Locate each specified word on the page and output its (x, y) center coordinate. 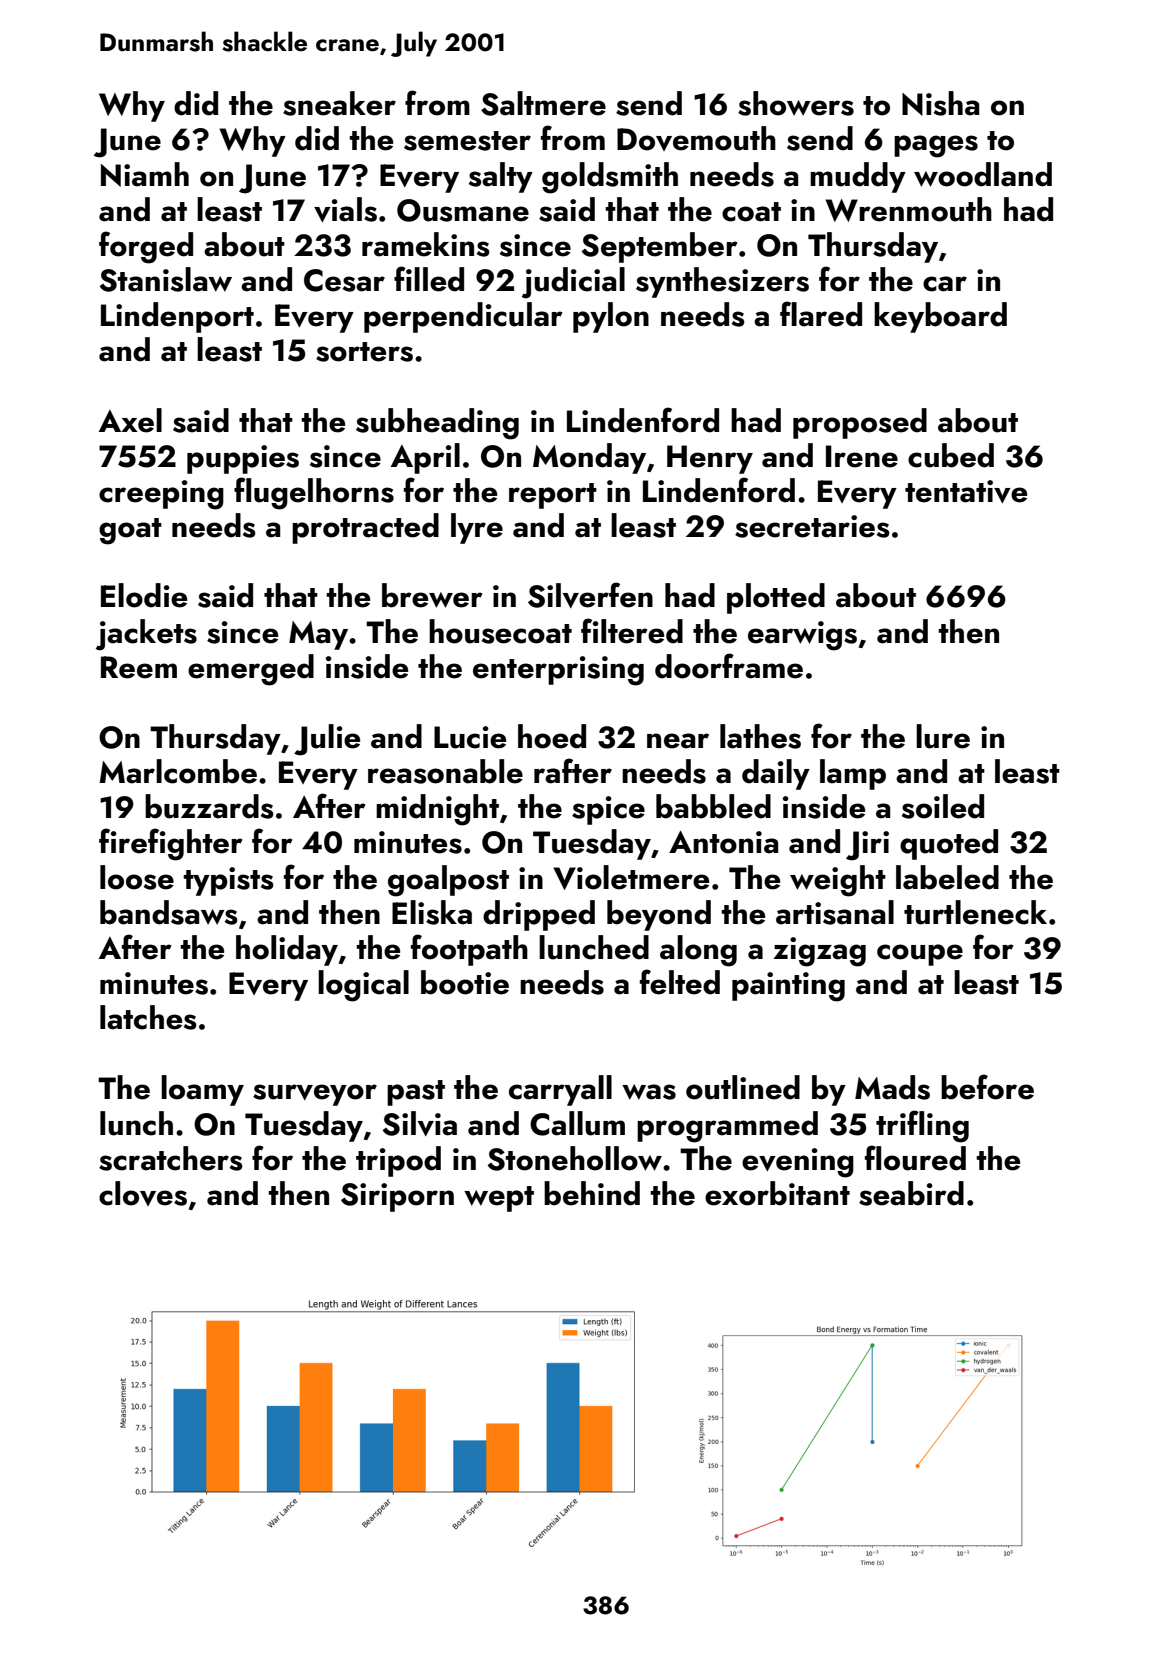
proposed (860, 423)
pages (936, 146)
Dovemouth (696, 138)
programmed (727, 1127)
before (987, 1087)
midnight (437, 810)
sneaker (339, 103)
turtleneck (975, 912)
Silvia (420, 1123)
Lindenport (177, 317)
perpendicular (463, 317)
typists (228, 881)
